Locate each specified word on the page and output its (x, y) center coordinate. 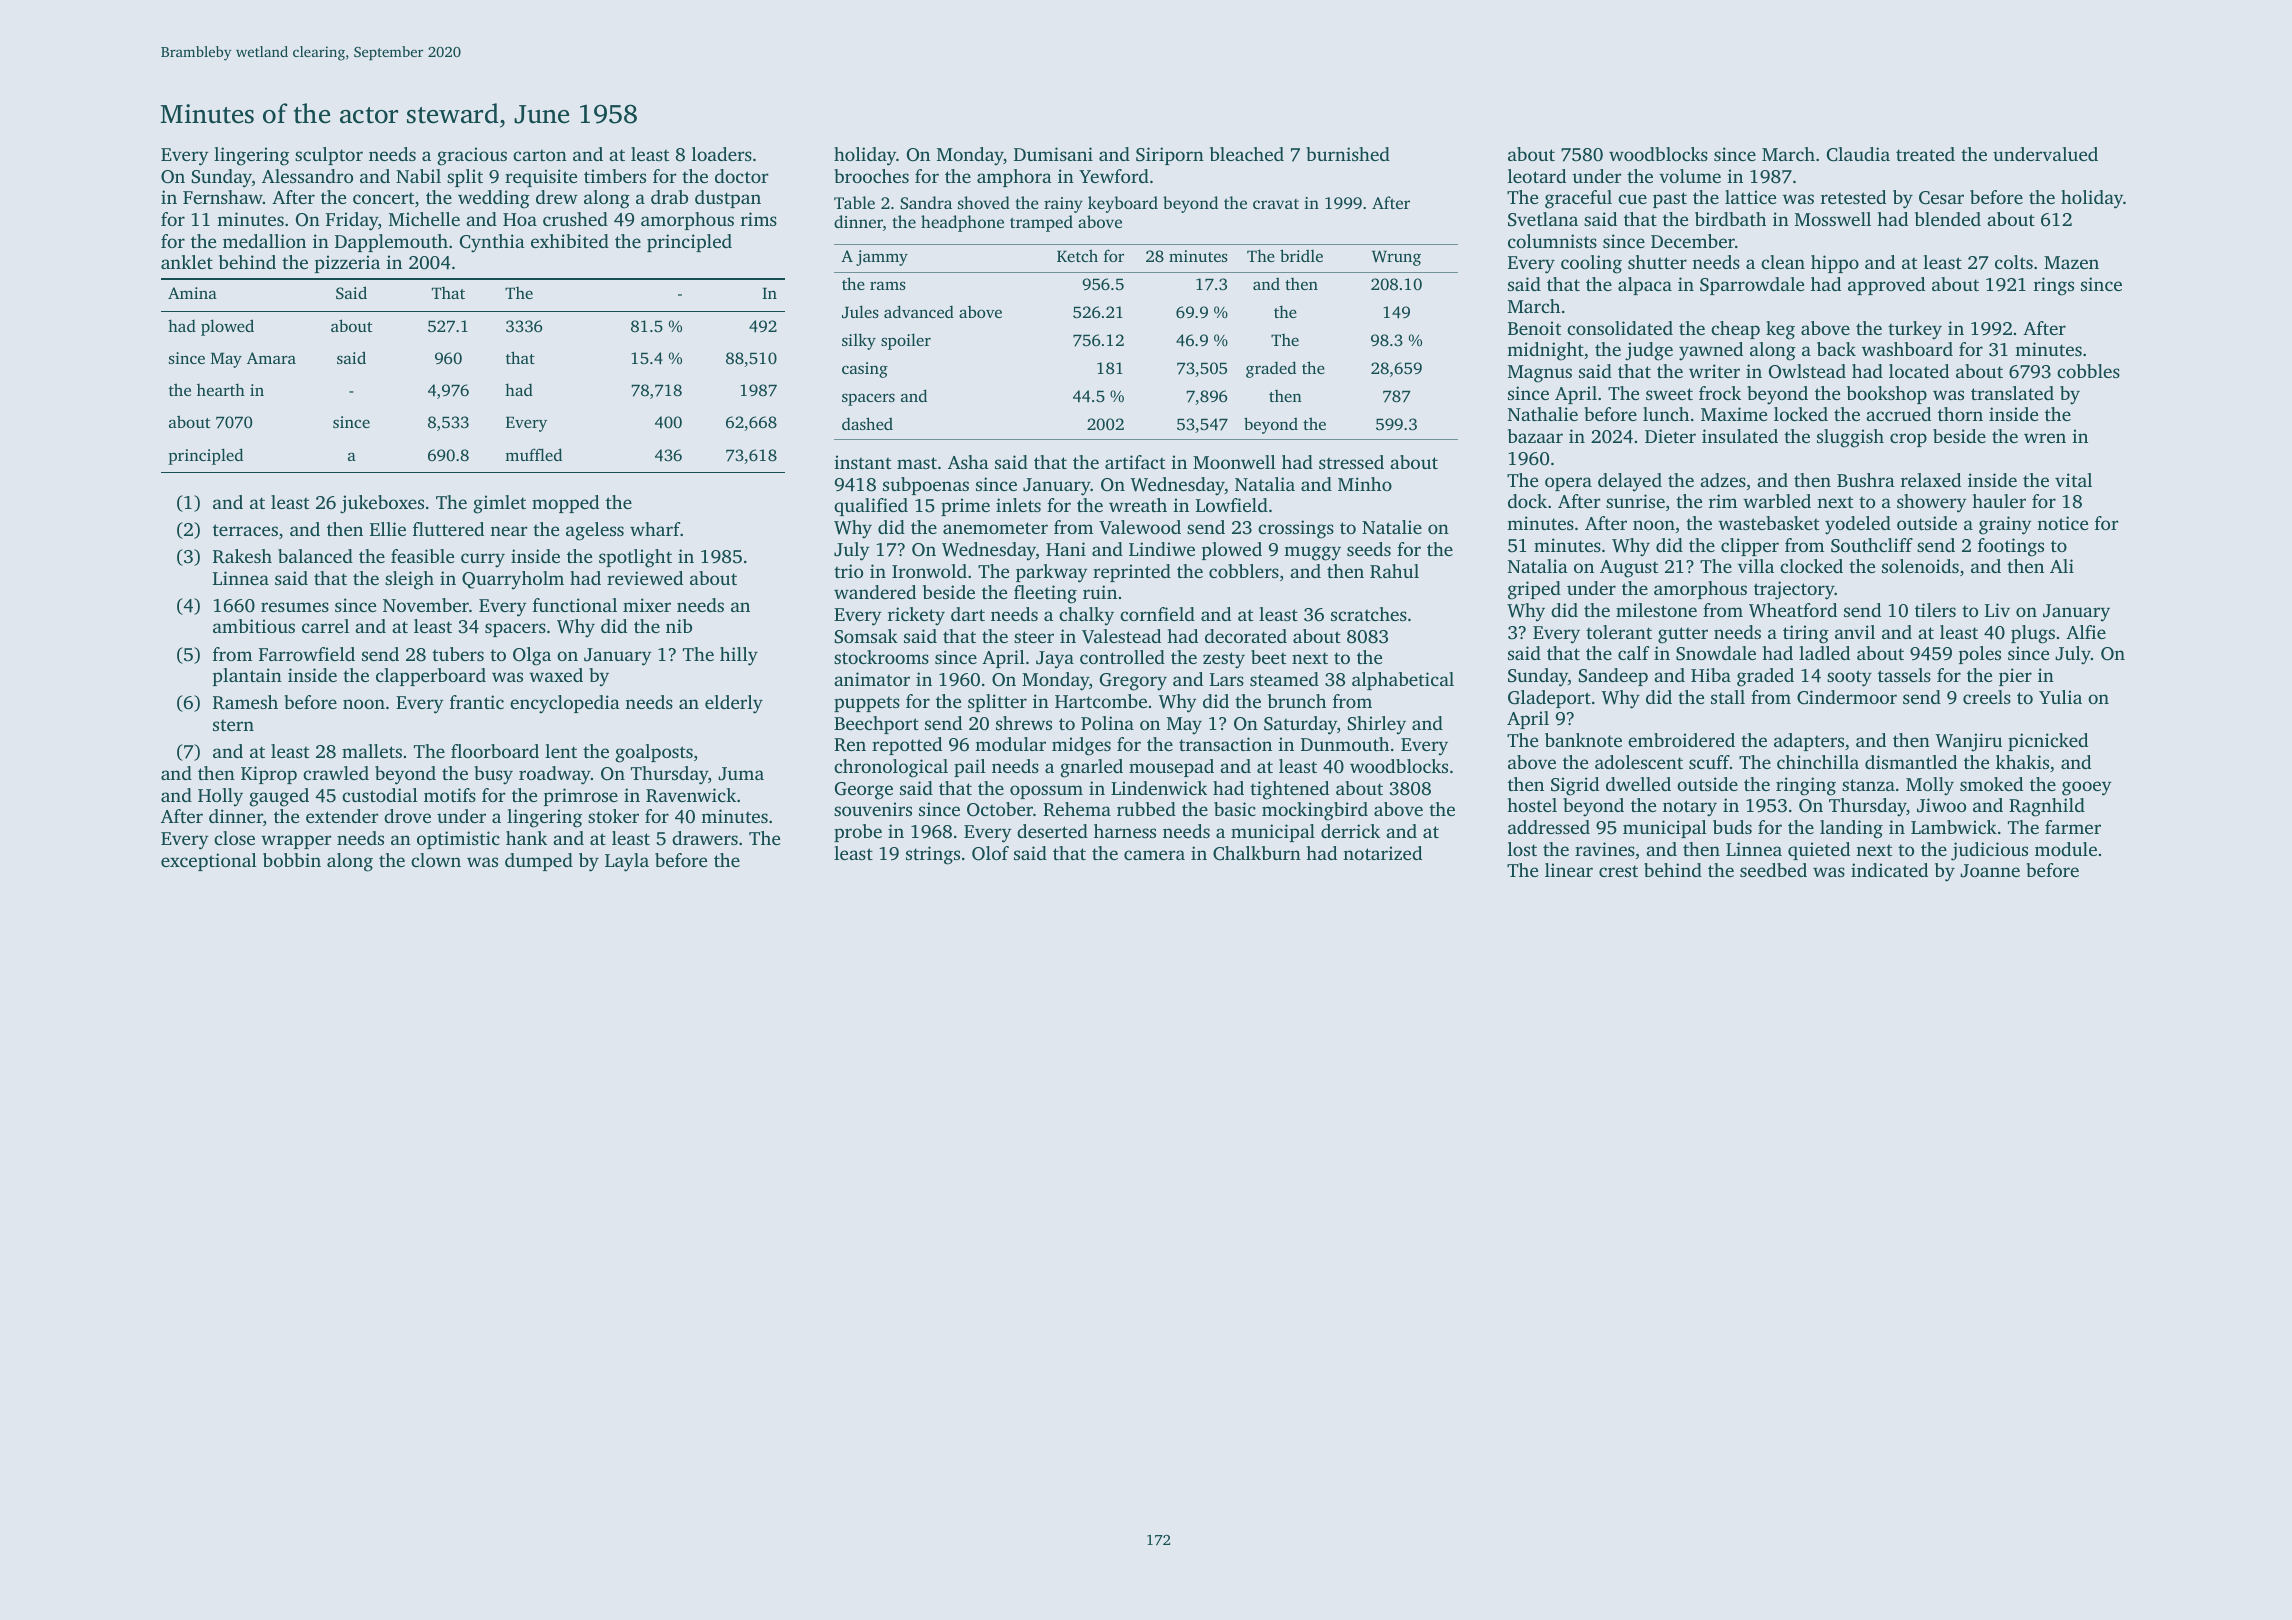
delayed (1630, 482)
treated (1925, 154)
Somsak (866, 636)
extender (342, 816)
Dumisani (1053, 154)
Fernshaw (223, 197)
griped (1534, 590)
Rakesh (242, 556)
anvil (1855, 632)
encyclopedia (565, 704)
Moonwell (1234, 462)
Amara (271, 358)
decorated (1246, 636)
